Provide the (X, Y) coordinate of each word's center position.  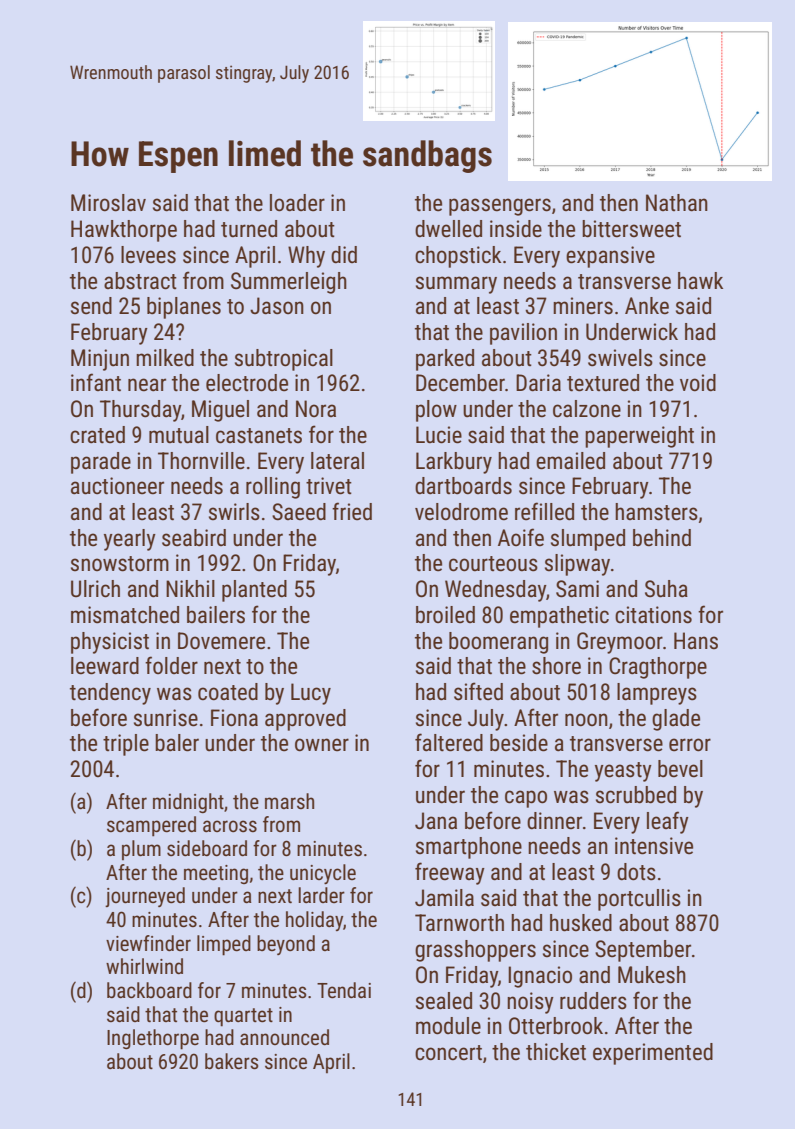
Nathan (677, 203)
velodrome (461, 512)
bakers (231, 1061)
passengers (500, 207)
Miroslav (108, 203)
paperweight (639, 437)
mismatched (125, 615)
